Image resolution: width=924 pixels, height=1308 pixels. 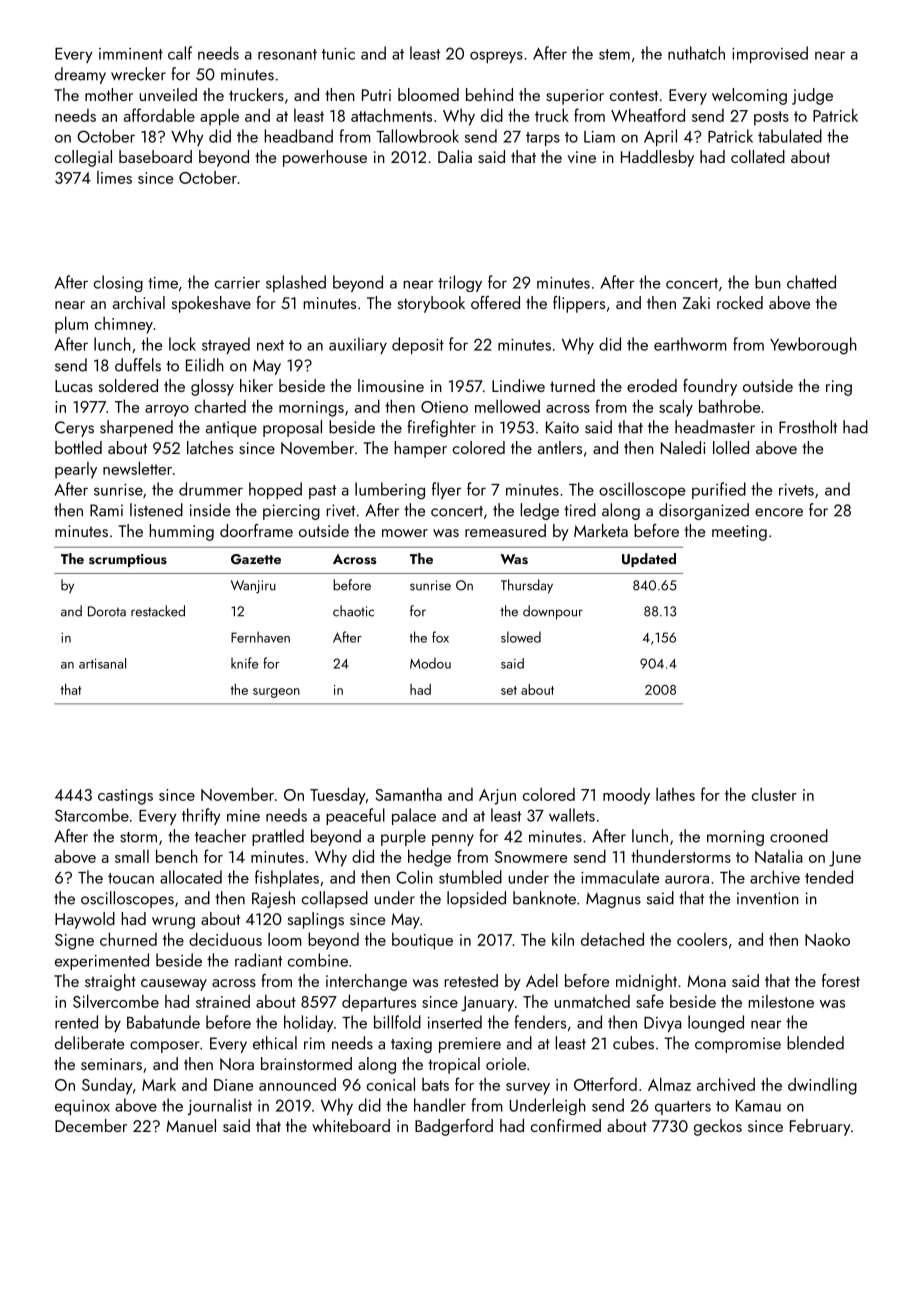 What do you see at coordinates (338, 54) in the image?
I see `tunic` at bounding box center [338, 54].
